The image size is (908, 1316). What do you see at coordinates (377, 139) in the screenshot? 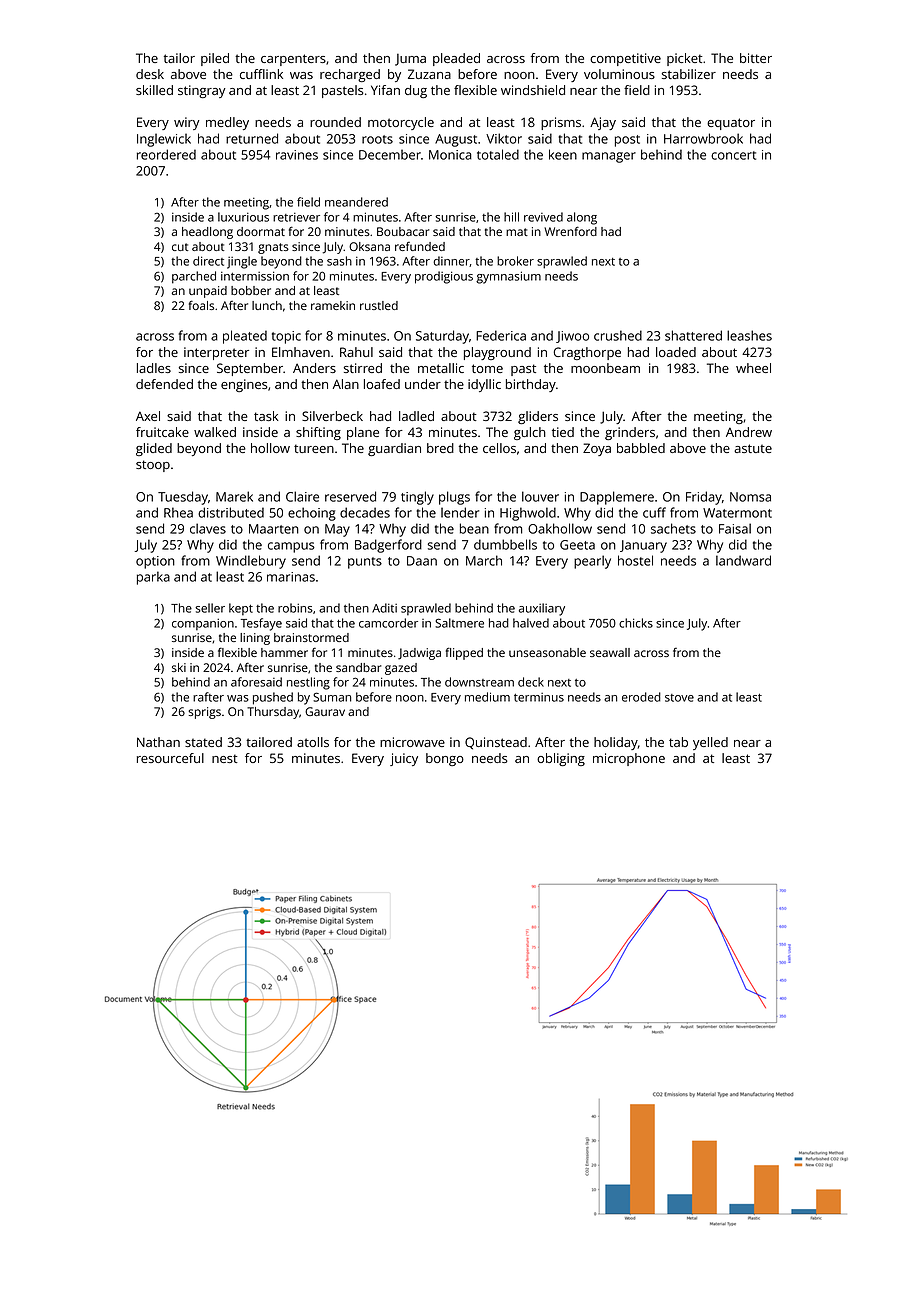
I see `roots` at bounding box center [377, 139].
